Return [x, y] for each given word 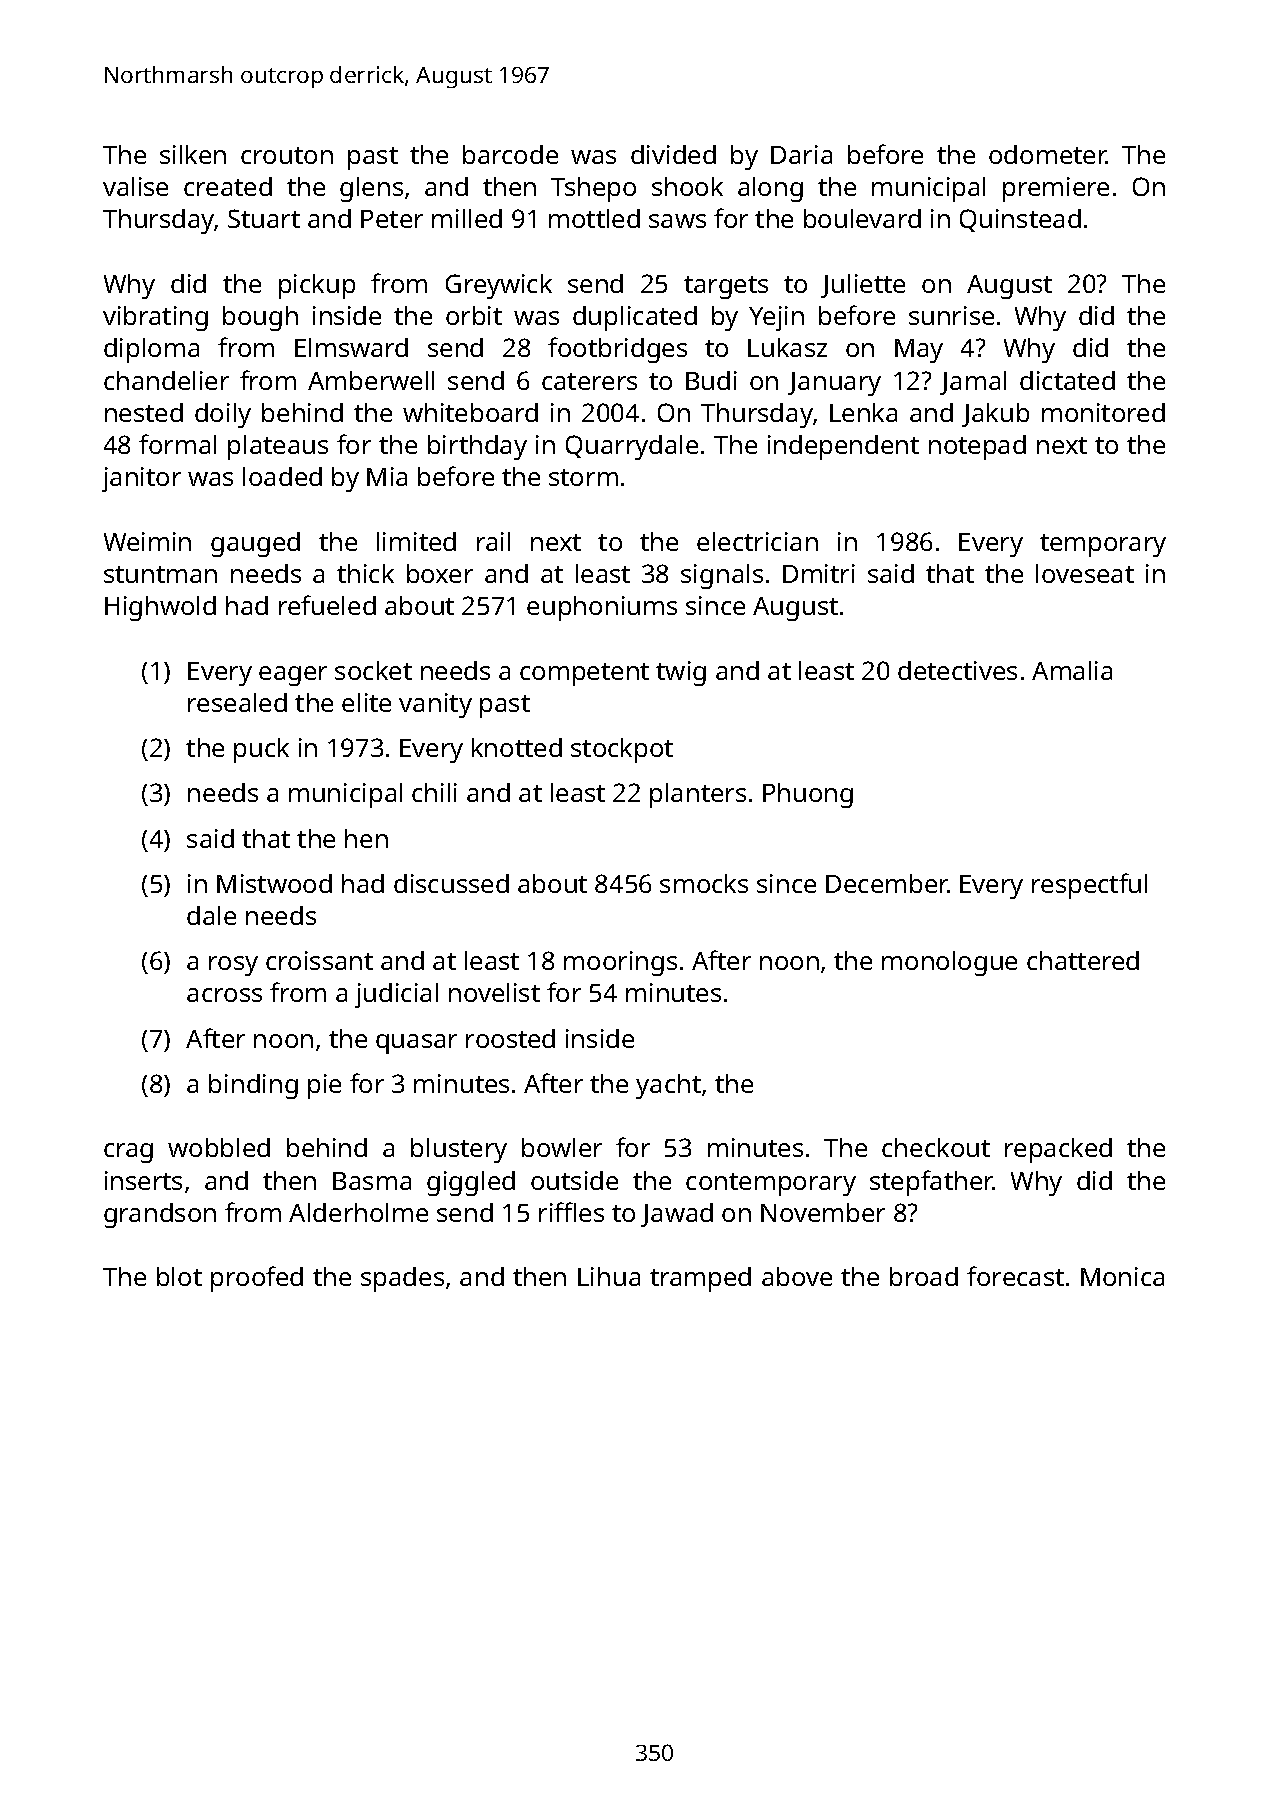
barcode [510, 154]
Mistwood [274, 883]
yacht [668, 1086]
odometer [1048, 154]
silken [193, 154]
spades [402, 1279]
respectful [1089, 886]
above [797, 1276]
